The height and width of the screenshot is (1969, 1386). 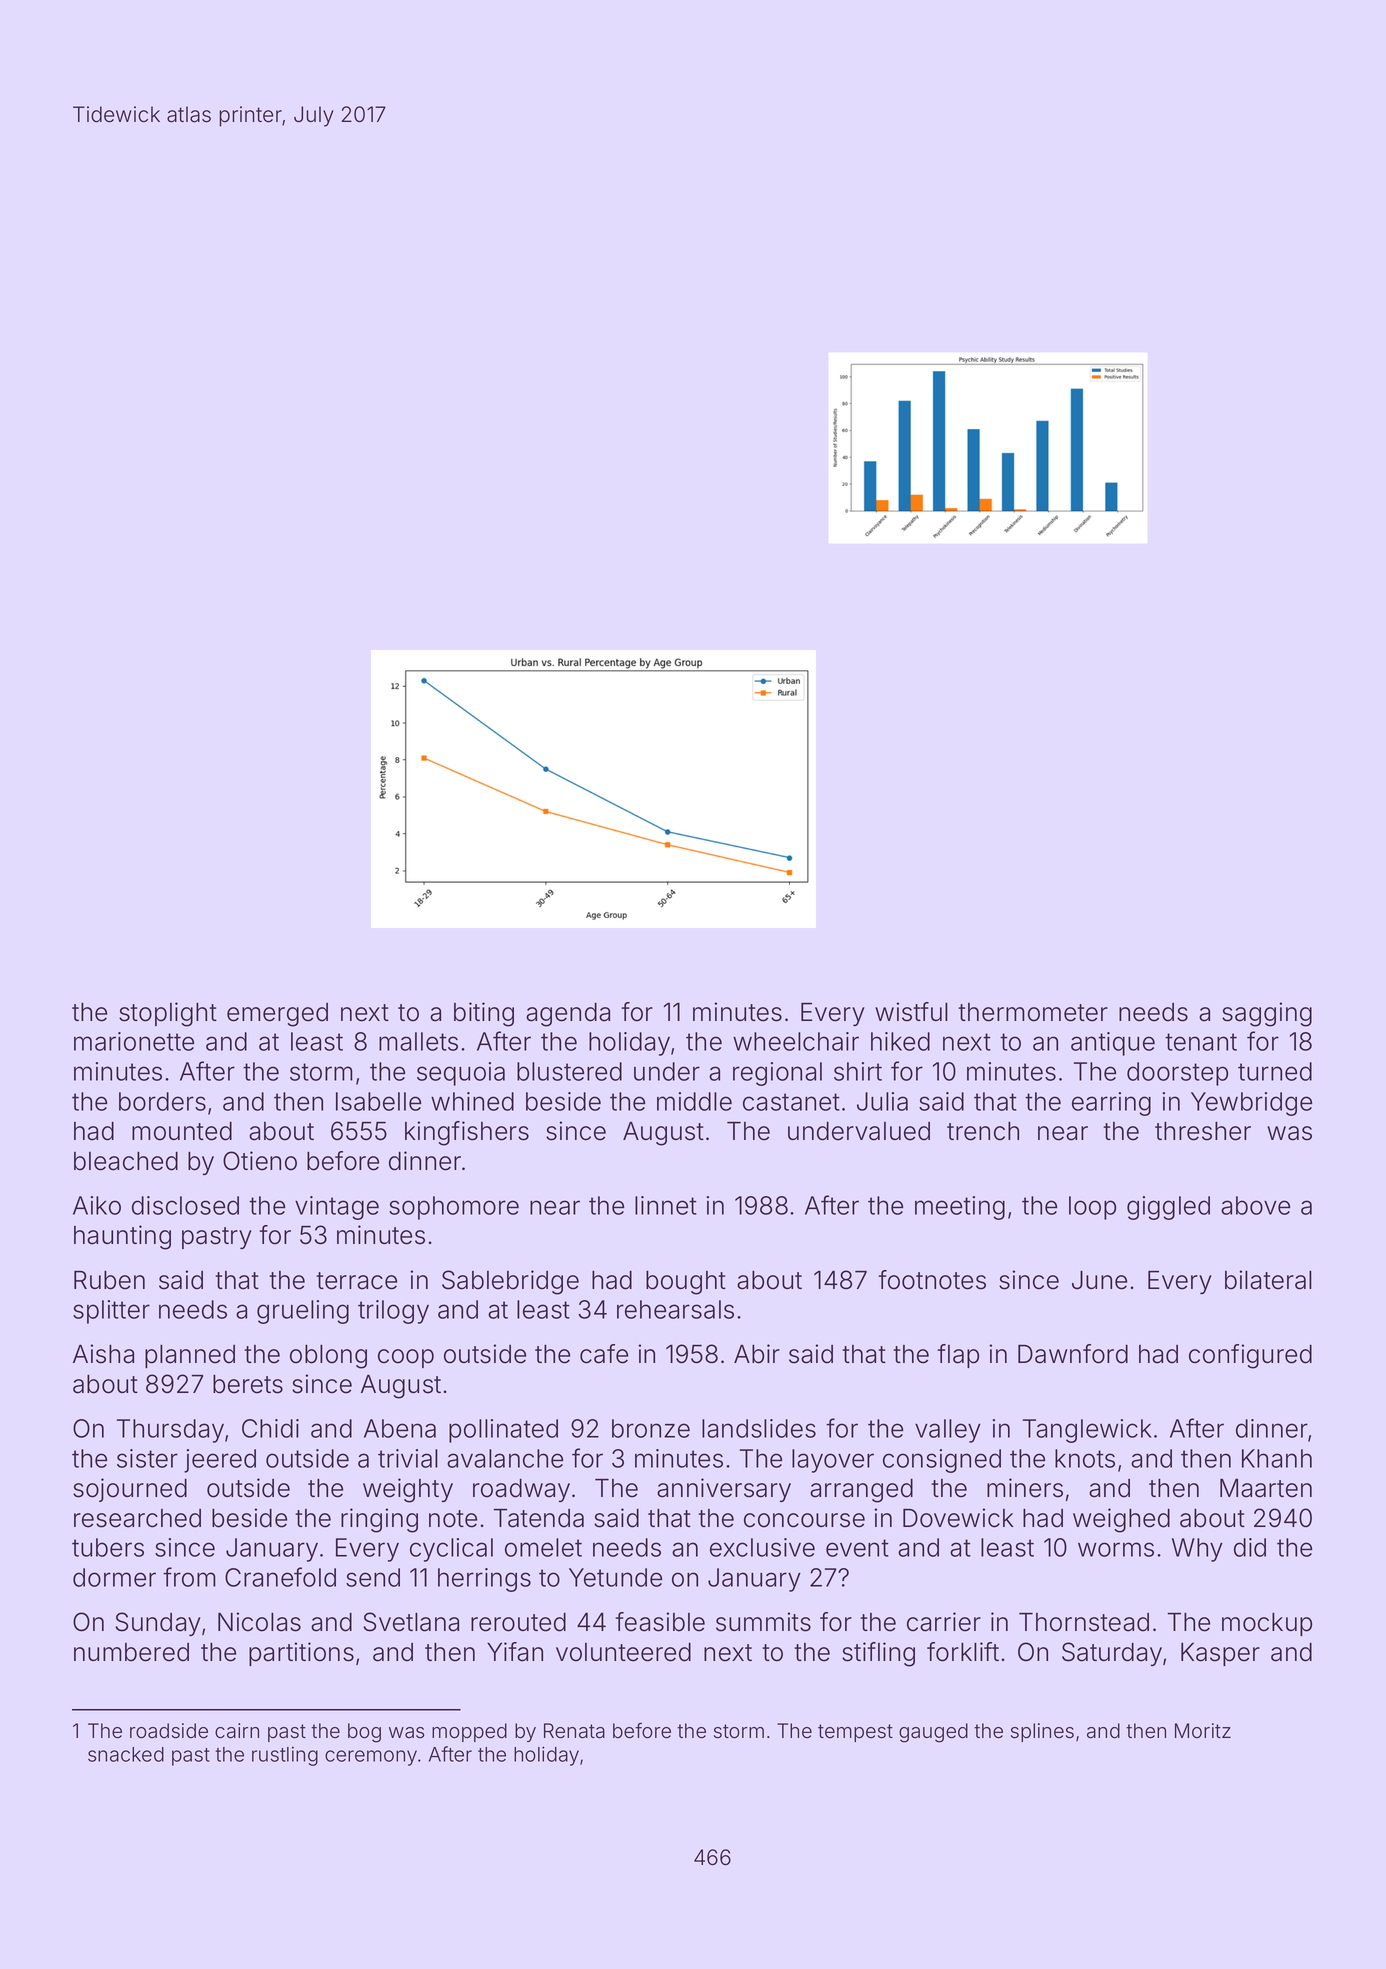 I want to click on borders, so click(x=162, y=1101).
